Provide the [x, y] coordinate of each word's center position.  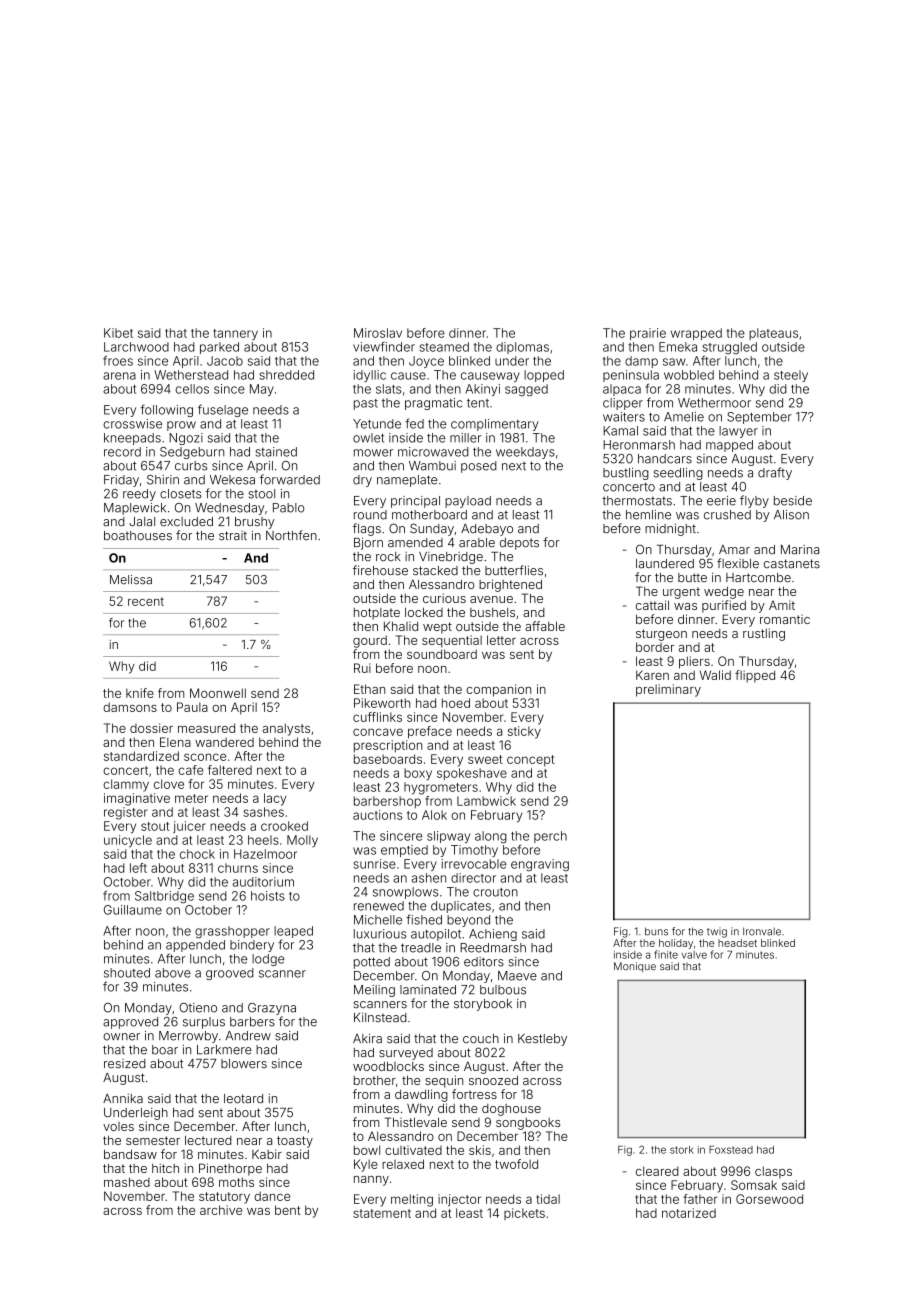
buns [656, 931]
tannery [235, 334]
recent [146, 601]
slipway [448, 837]
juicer [189, 827]
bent [288, 1210]
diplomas [522, 348]
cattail [652, 605]
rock [388, 557]
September [759, 418]
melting [412, 1200]
